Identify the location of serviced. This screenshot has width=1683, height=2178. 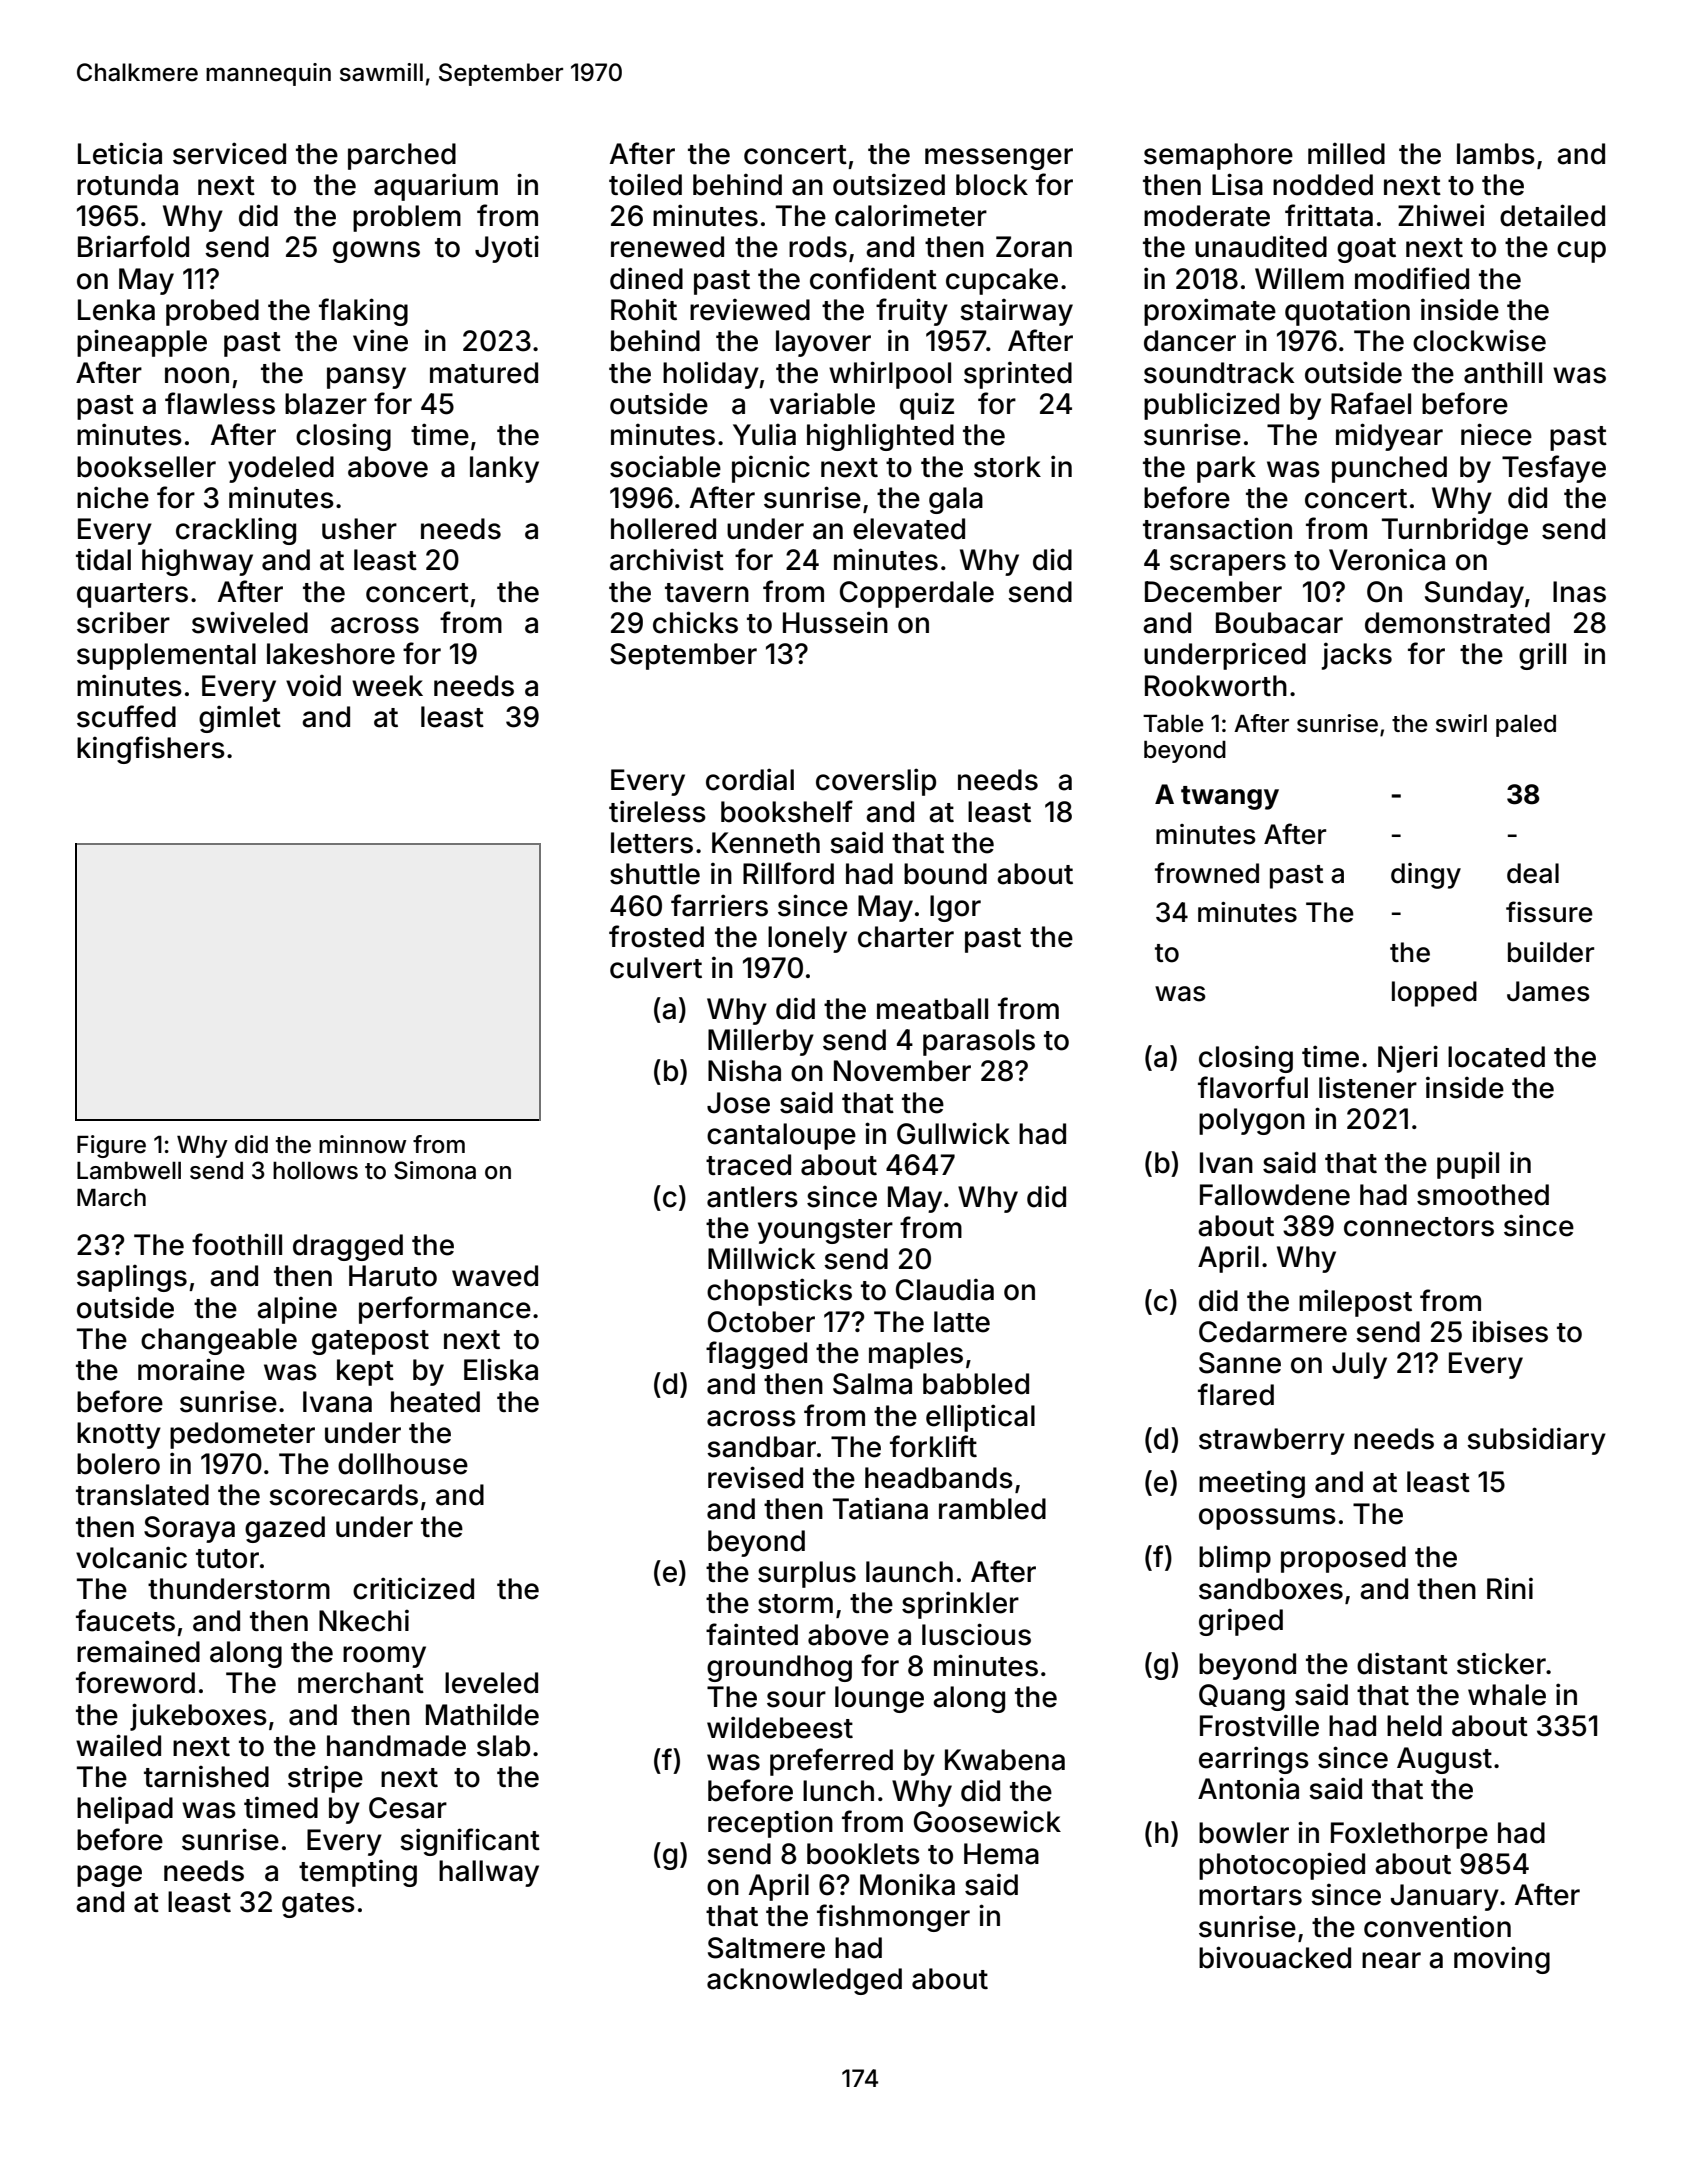
(229, 153).
